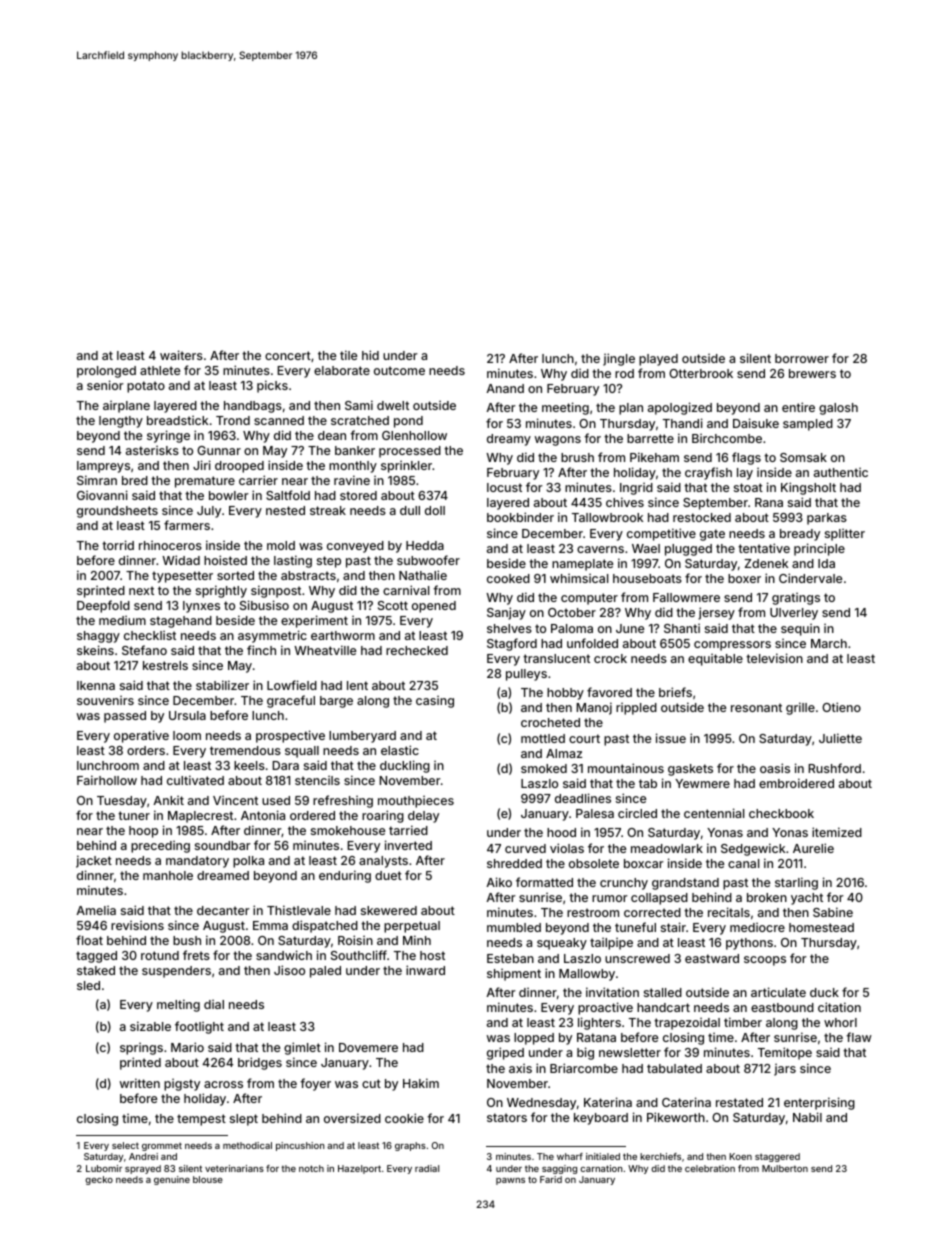 The height and width of the screenshot is (1233, 952). What do you see at coordinates (702, 783) in the screenshot?
I see `Yewmere` at bounding box center [702, 783].
